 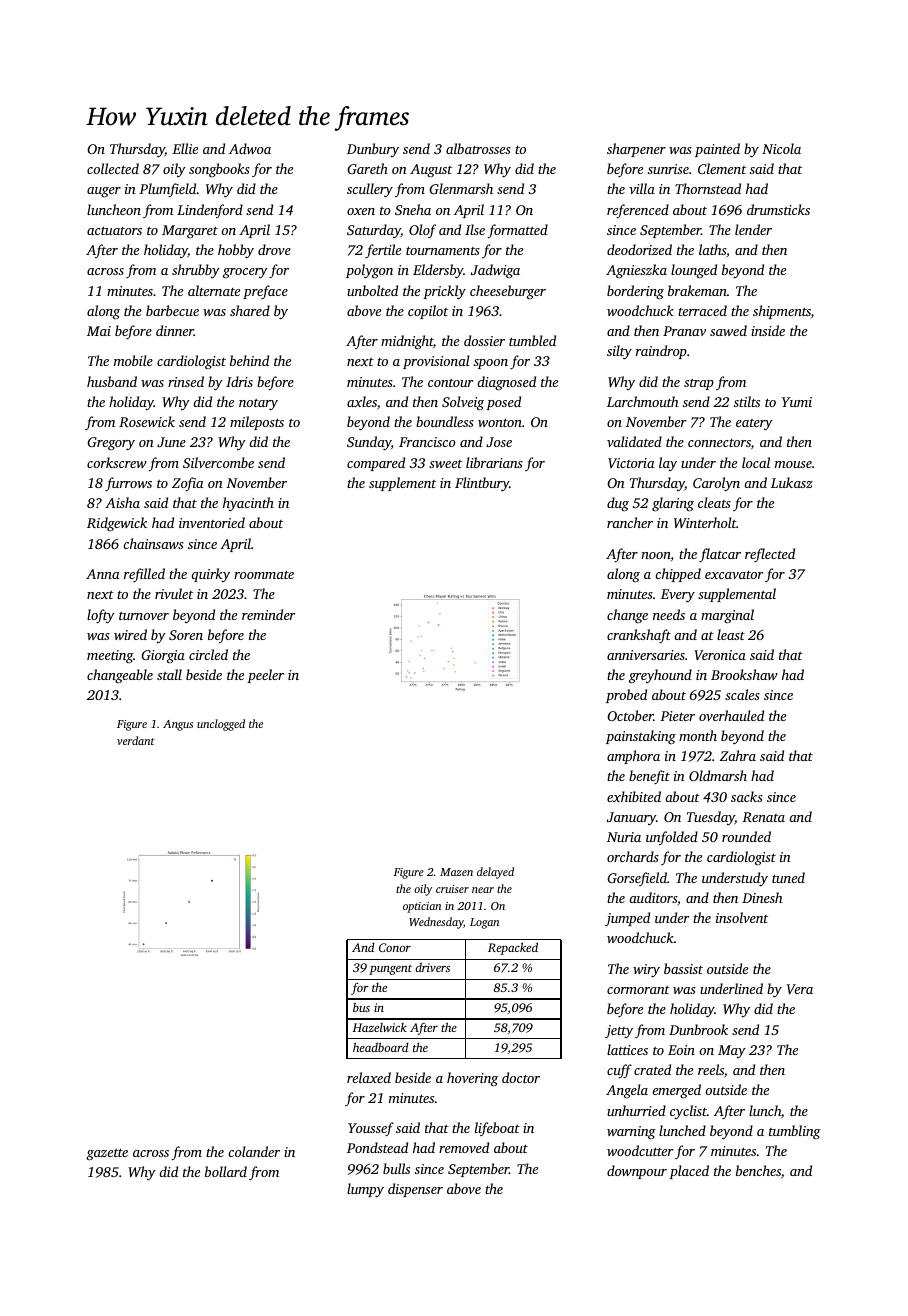 What do you see at coordinates (445, 464) in the screenshot?
I see `sweet` at bounding box center [445, 464].
